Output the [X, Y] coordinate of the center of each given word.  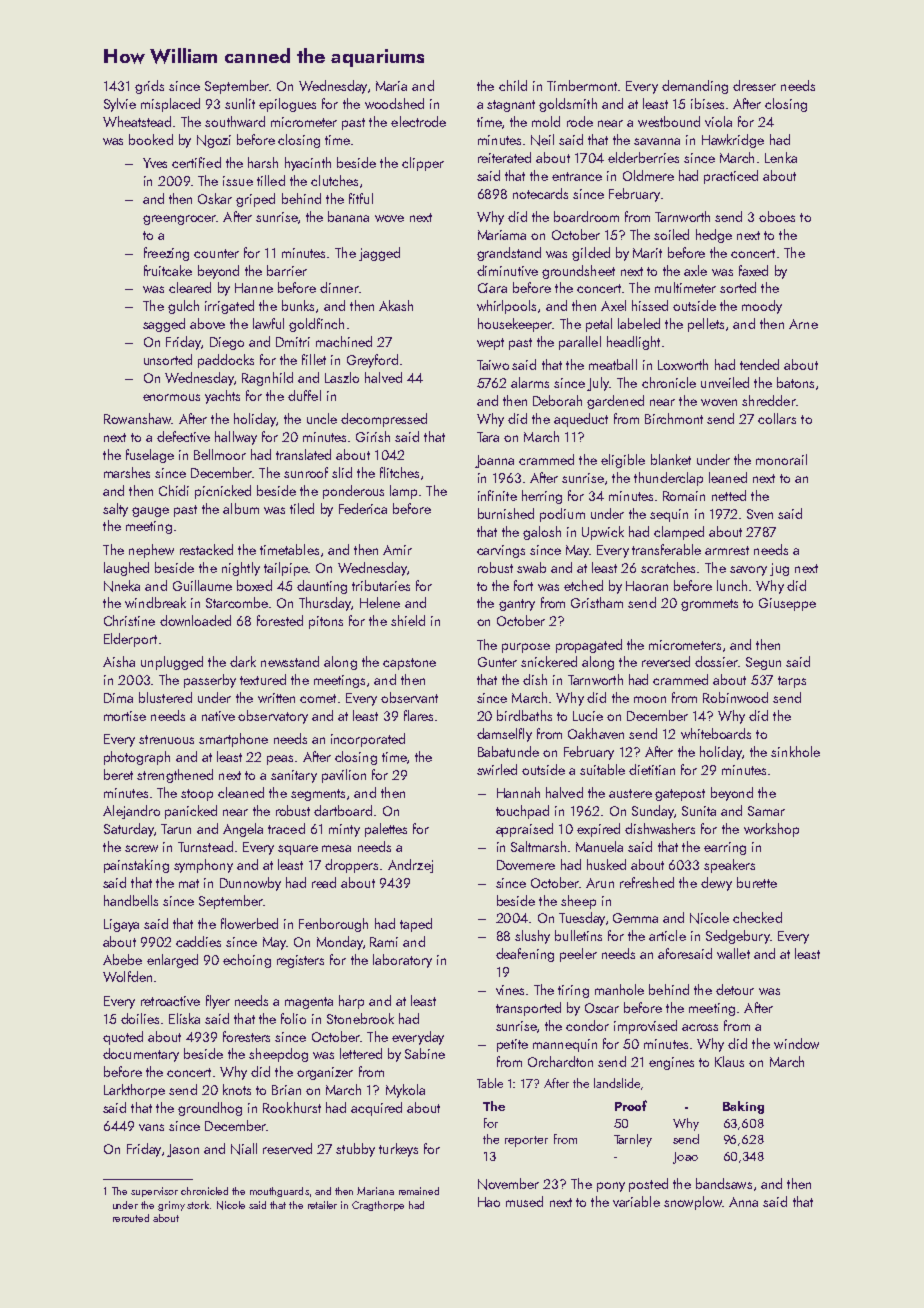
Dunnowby [250, 884]
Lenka [781, 157]
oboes [777, 216]
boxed [254, 585]
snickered [549, 661]
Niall [244, 1149]
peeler [578, 955]
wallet [733, 953]
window [796, 1043]
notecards [540, 193]
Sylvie [120, 105]
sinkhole [795, 751]
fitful [361, 198]
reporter [526, 1141]
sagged [164, 325]
